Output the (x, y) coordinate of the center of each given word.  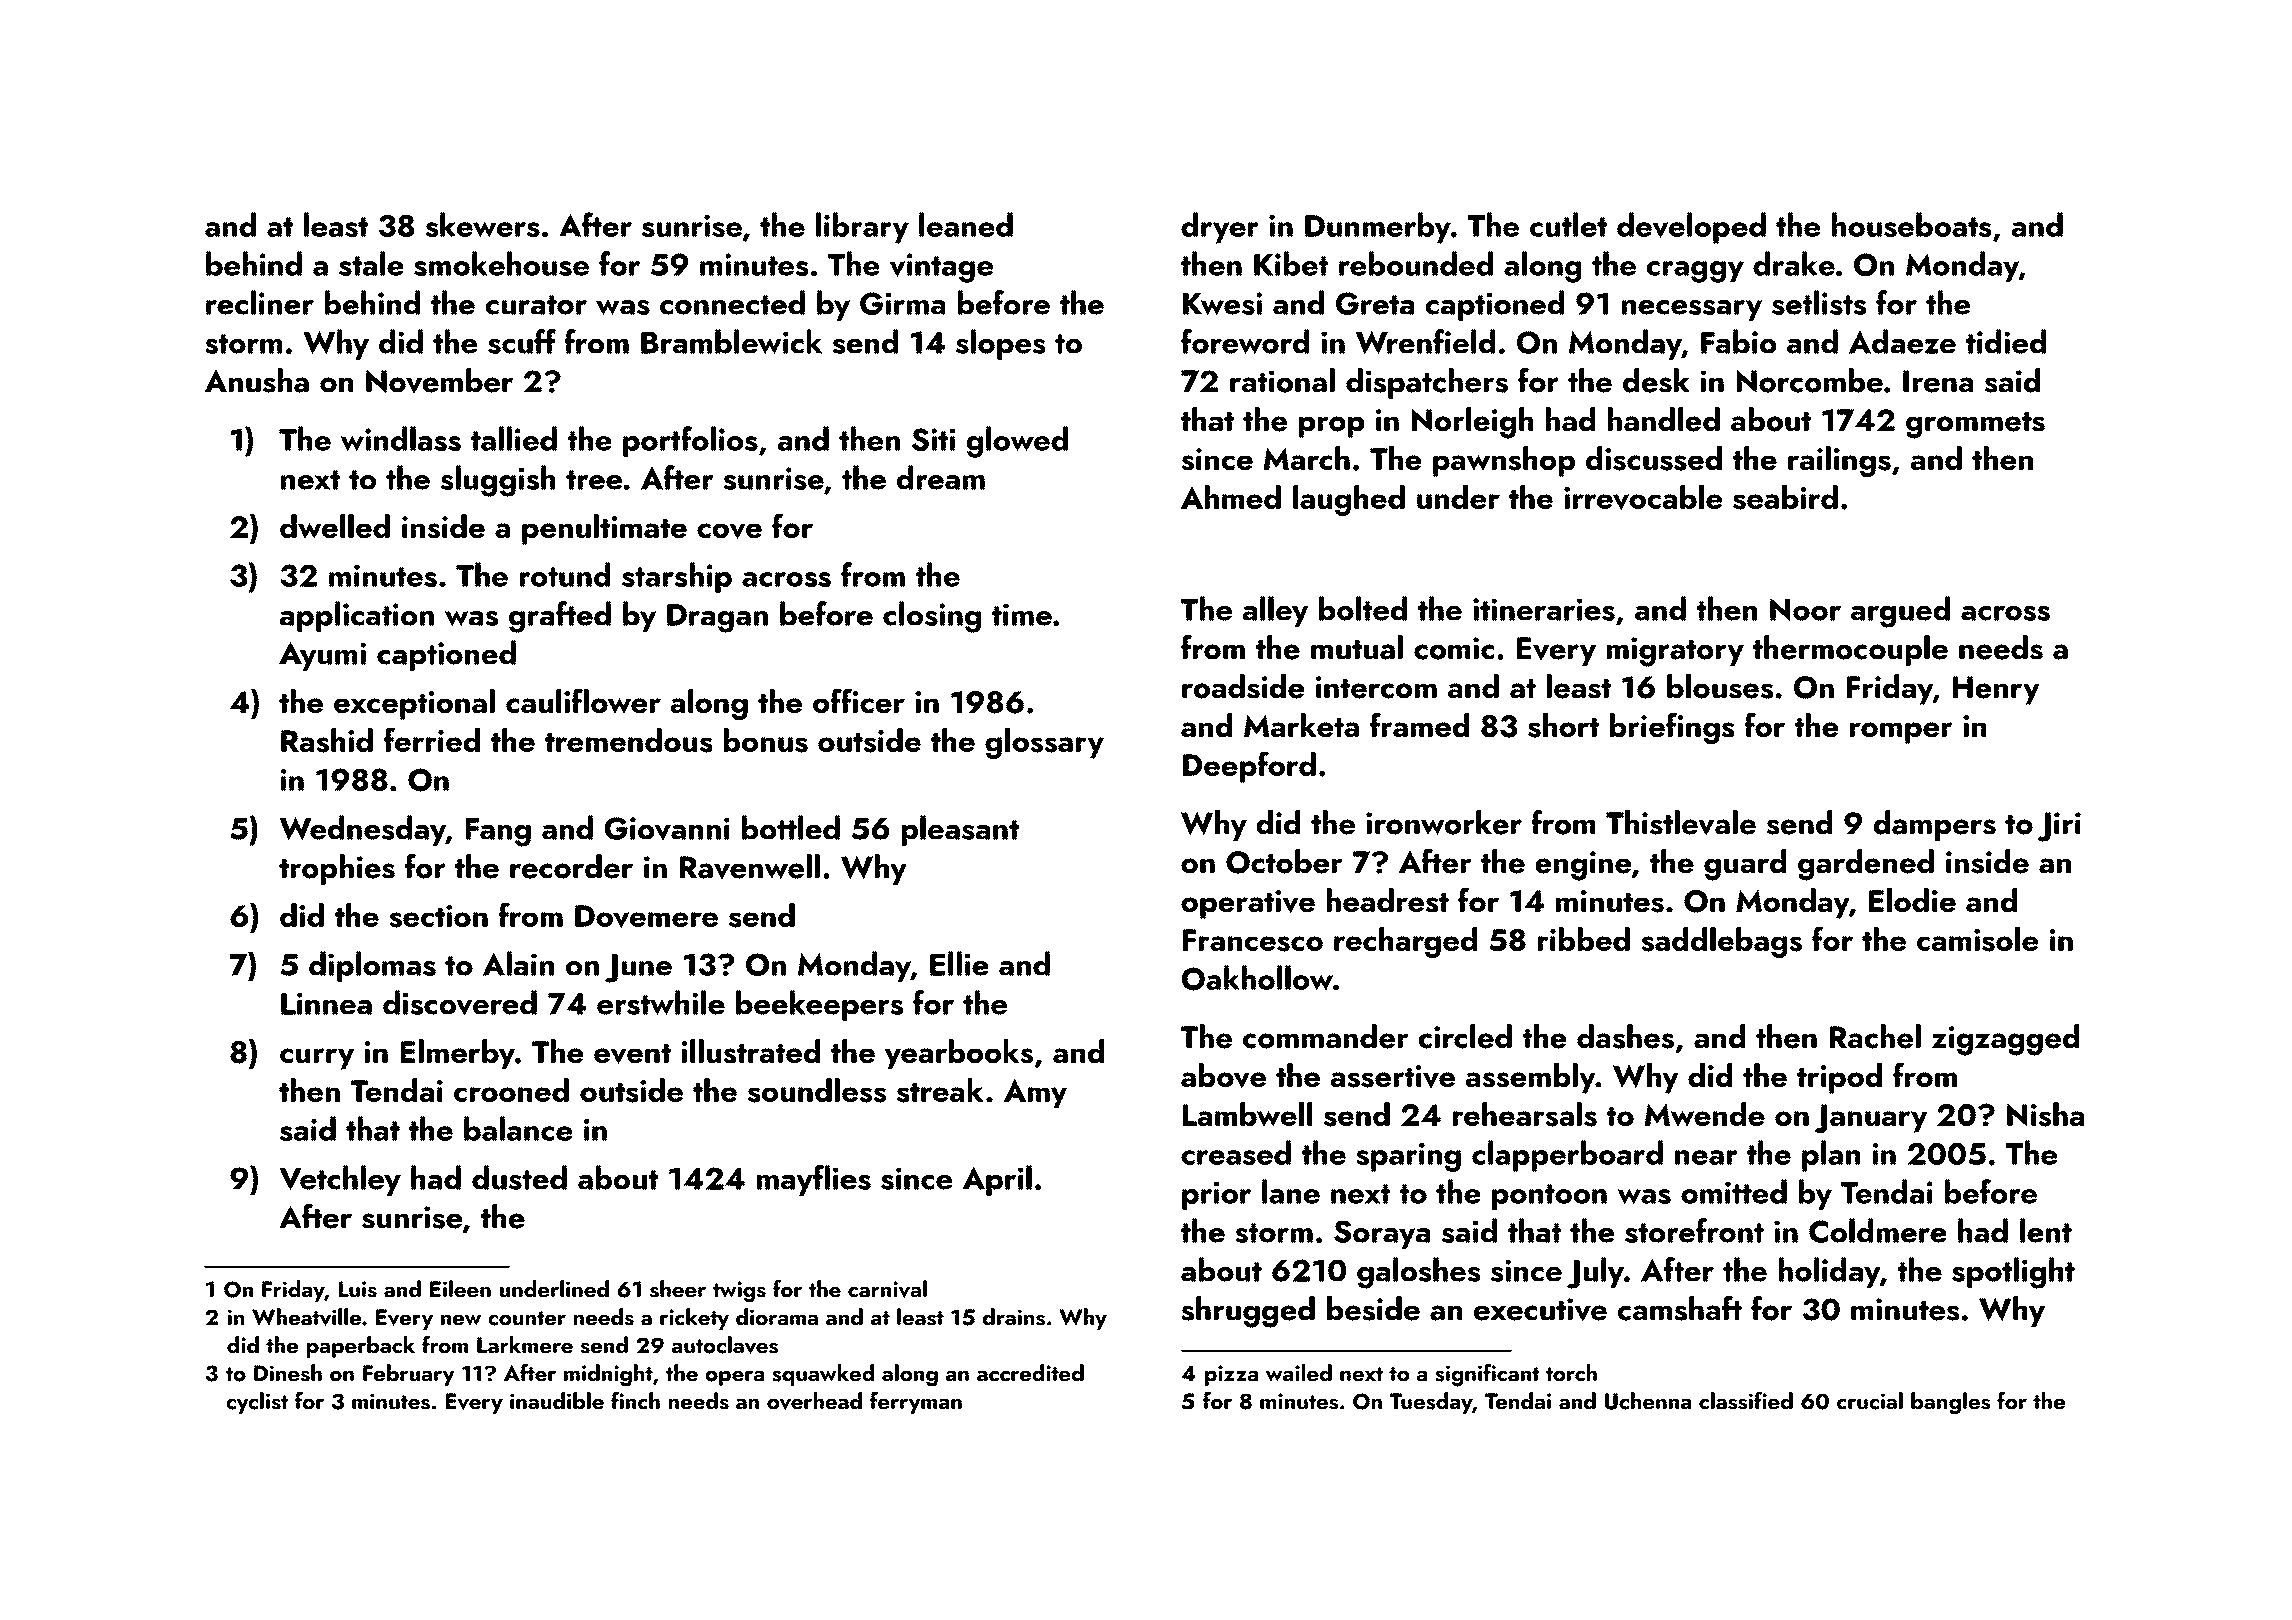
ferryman (916, 1402)
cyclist (257, 1403)
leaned (966, 224)
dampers (1935, 825)
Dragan (717, 618)
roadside (1243, 686)
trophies (337, 869)
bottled (791, 827)
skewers (482, 224)
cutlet (1568, 224)
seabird (1785, 497)
